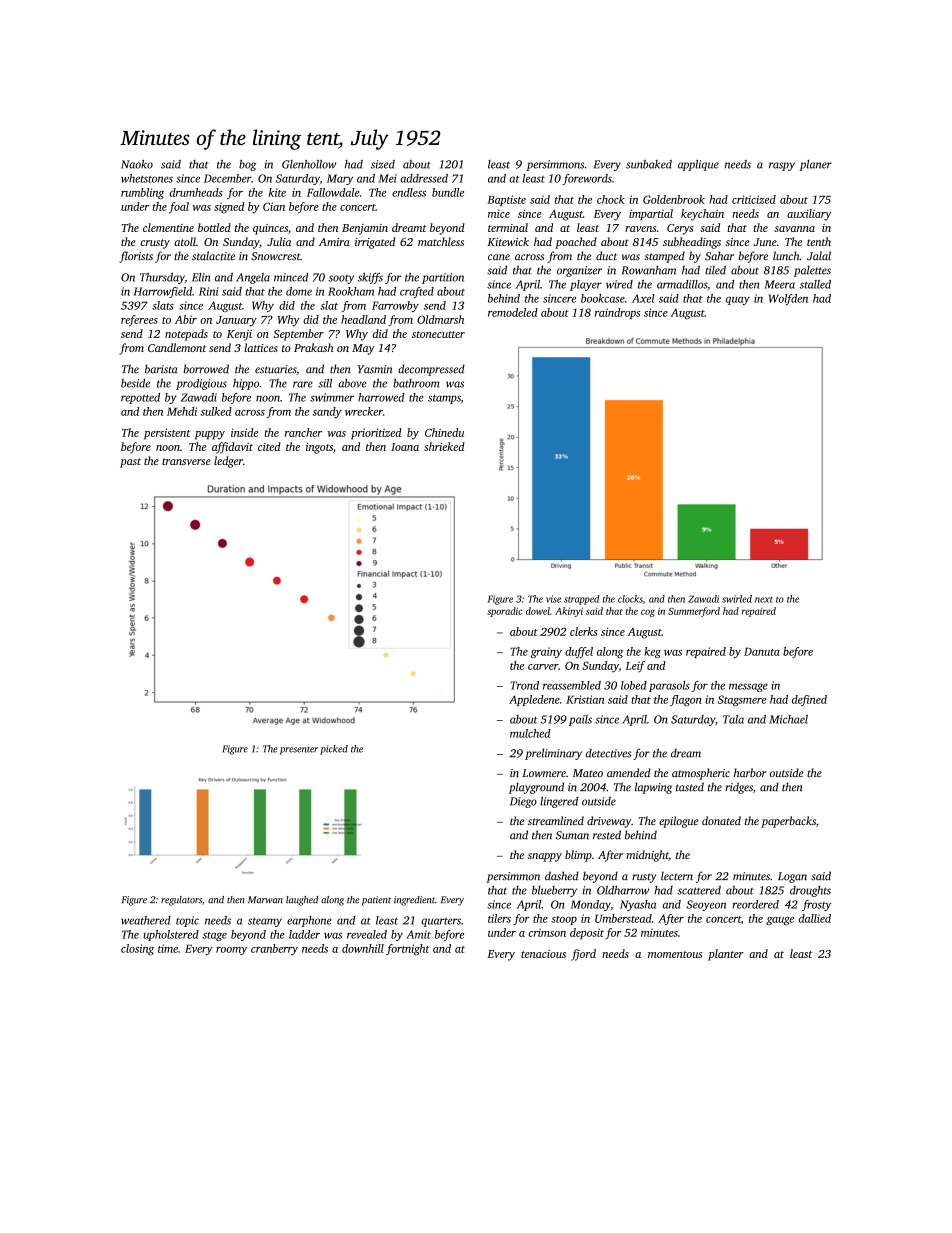  I want to click on forewords, so click(587, 179).
